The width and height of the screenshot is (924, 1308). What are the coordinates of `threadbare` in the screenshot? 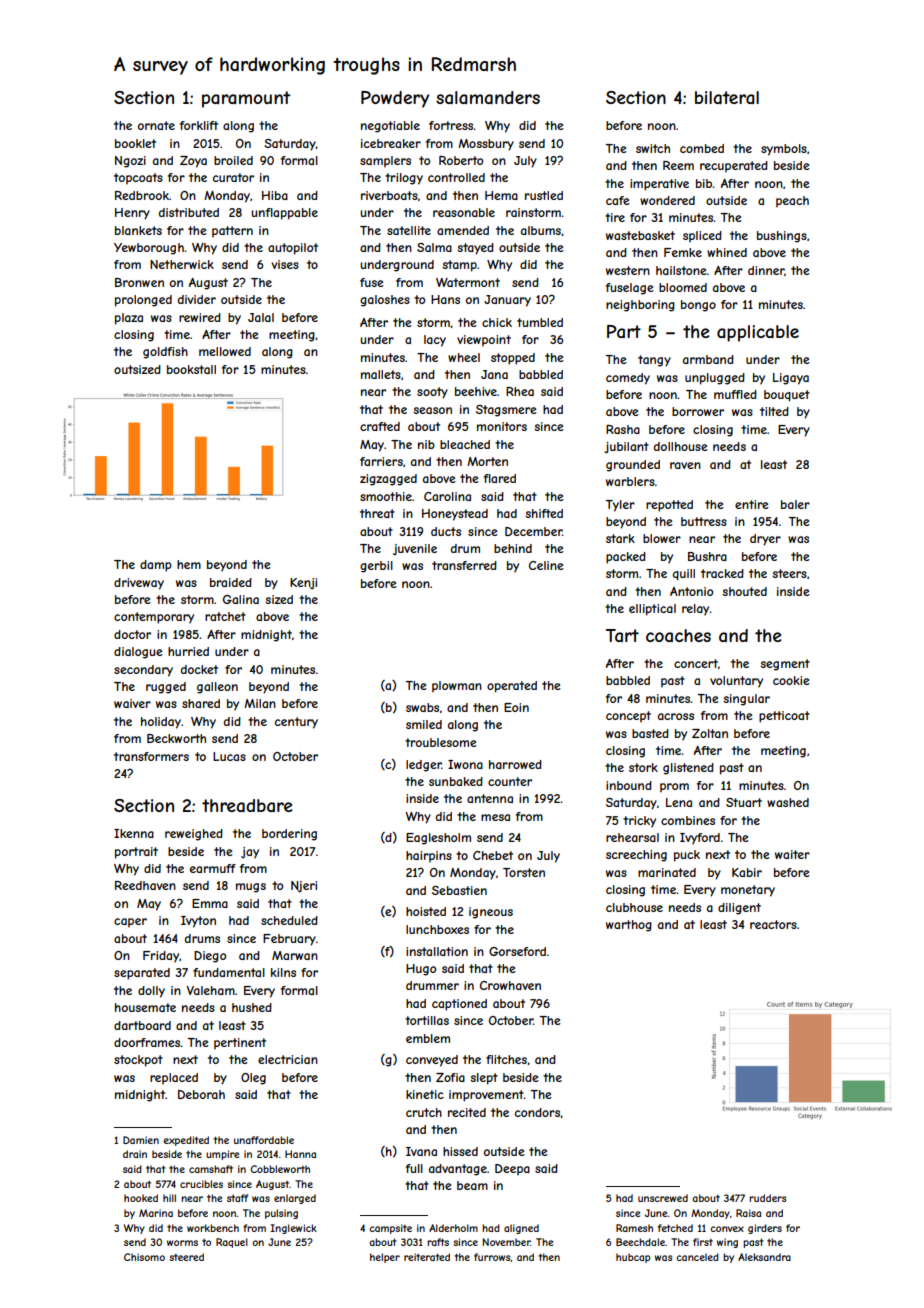 It's located at (247, 805).
